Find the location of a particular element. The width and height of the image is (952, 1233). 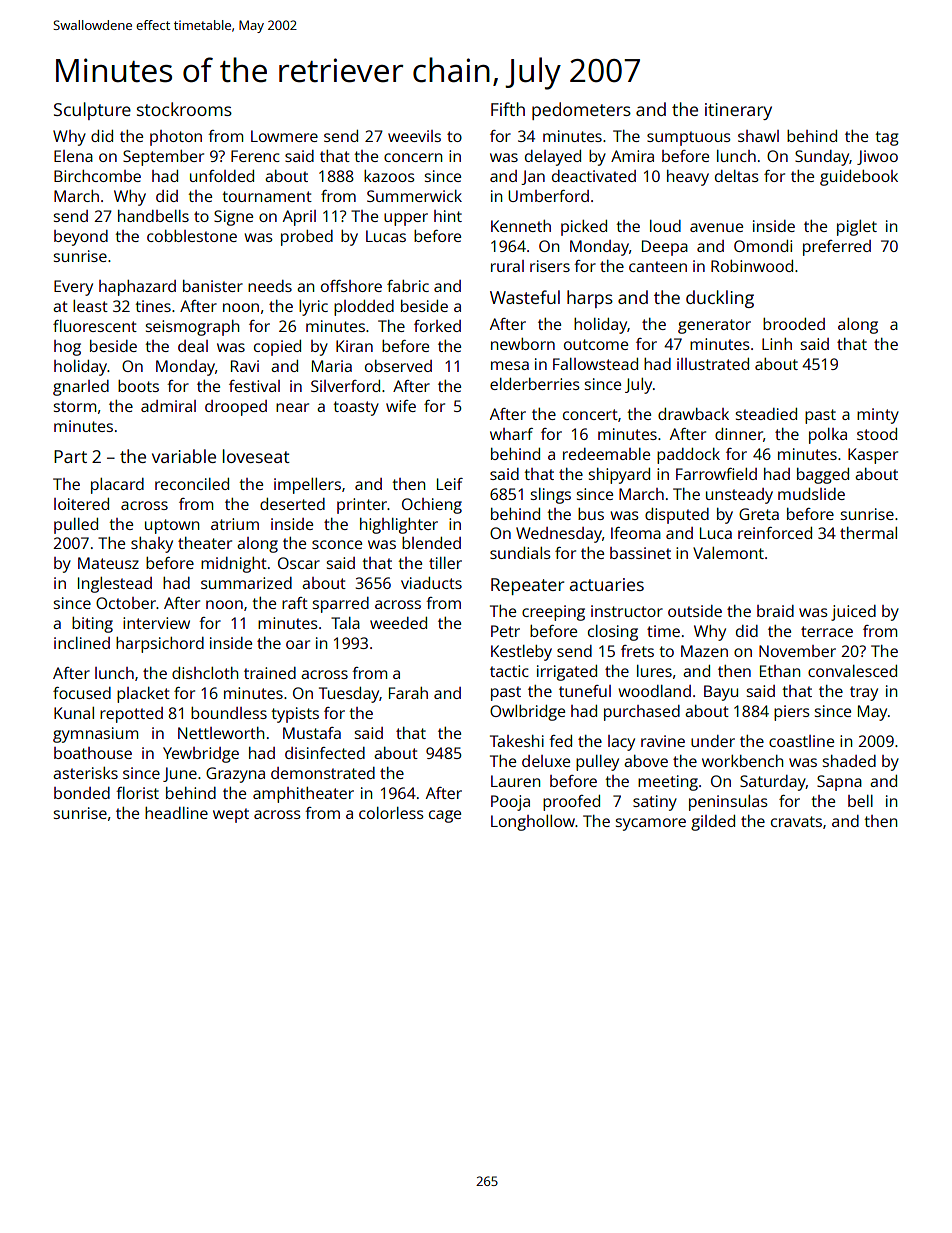

itinerary is located at coordinates (738, 111).
